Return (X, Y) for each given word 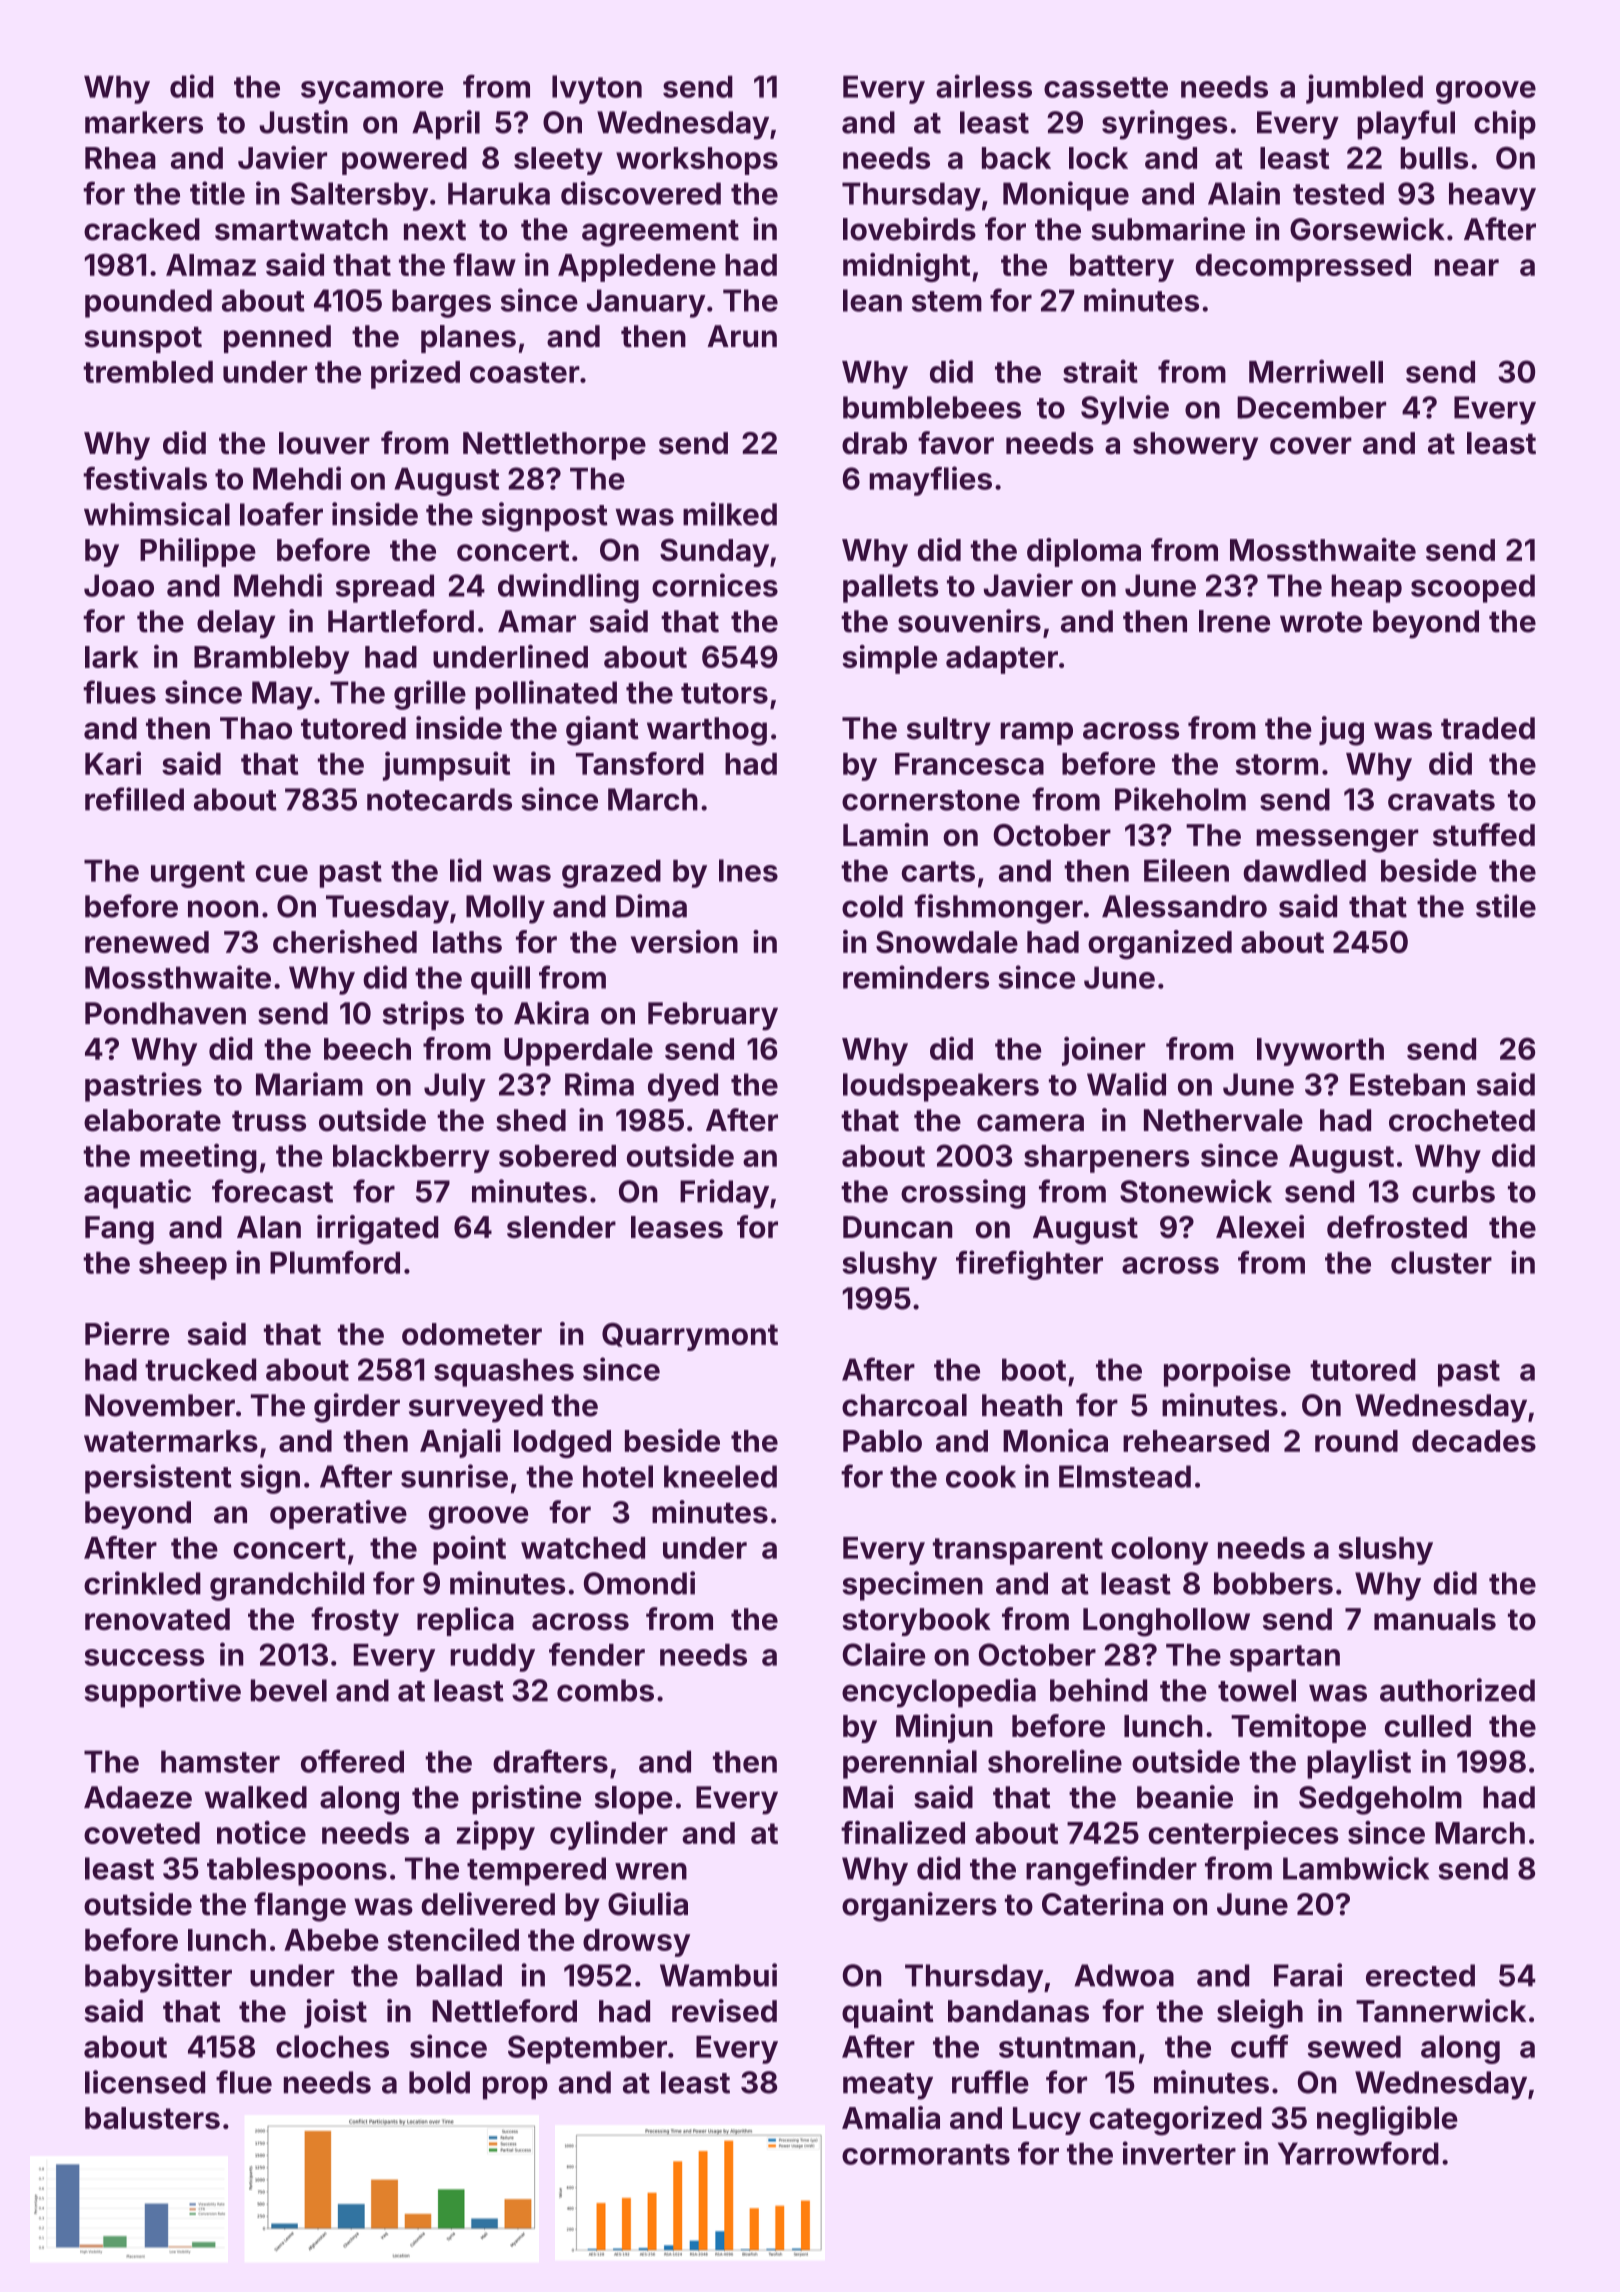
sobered (557, 1156)
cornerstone (931, 800)
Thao (256, 728)
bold (439, 2082)
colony (1159, 1551)
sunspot (143, 340)
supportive (163, 1693)
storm (1277, 764)
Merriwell (1316, 371)
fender (597, 1654)
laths (467, 942)
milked (730, 514)
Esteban (1407, 1084)
